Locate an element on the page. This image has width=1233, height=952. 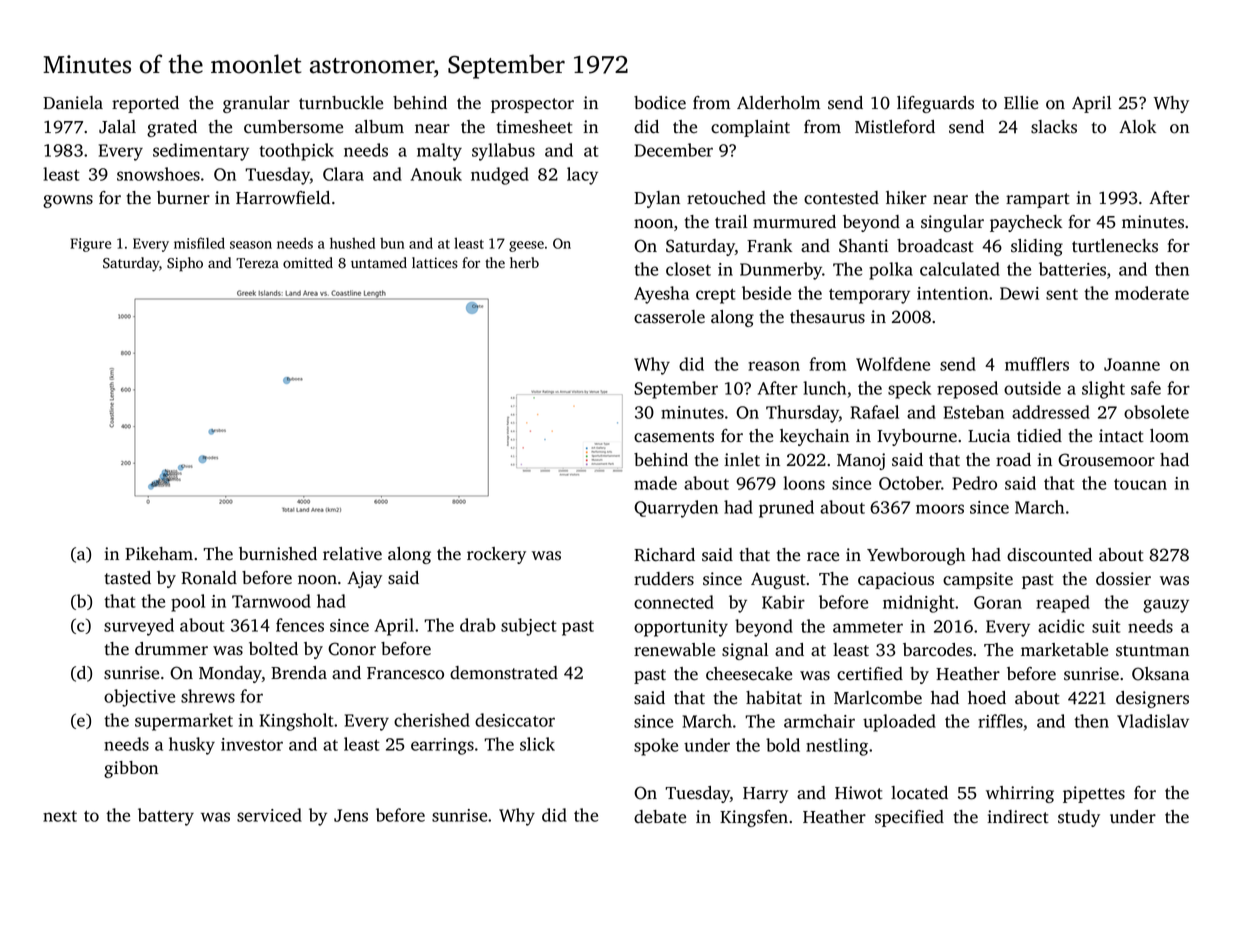
Harry is located at coordinates (765, 795).
